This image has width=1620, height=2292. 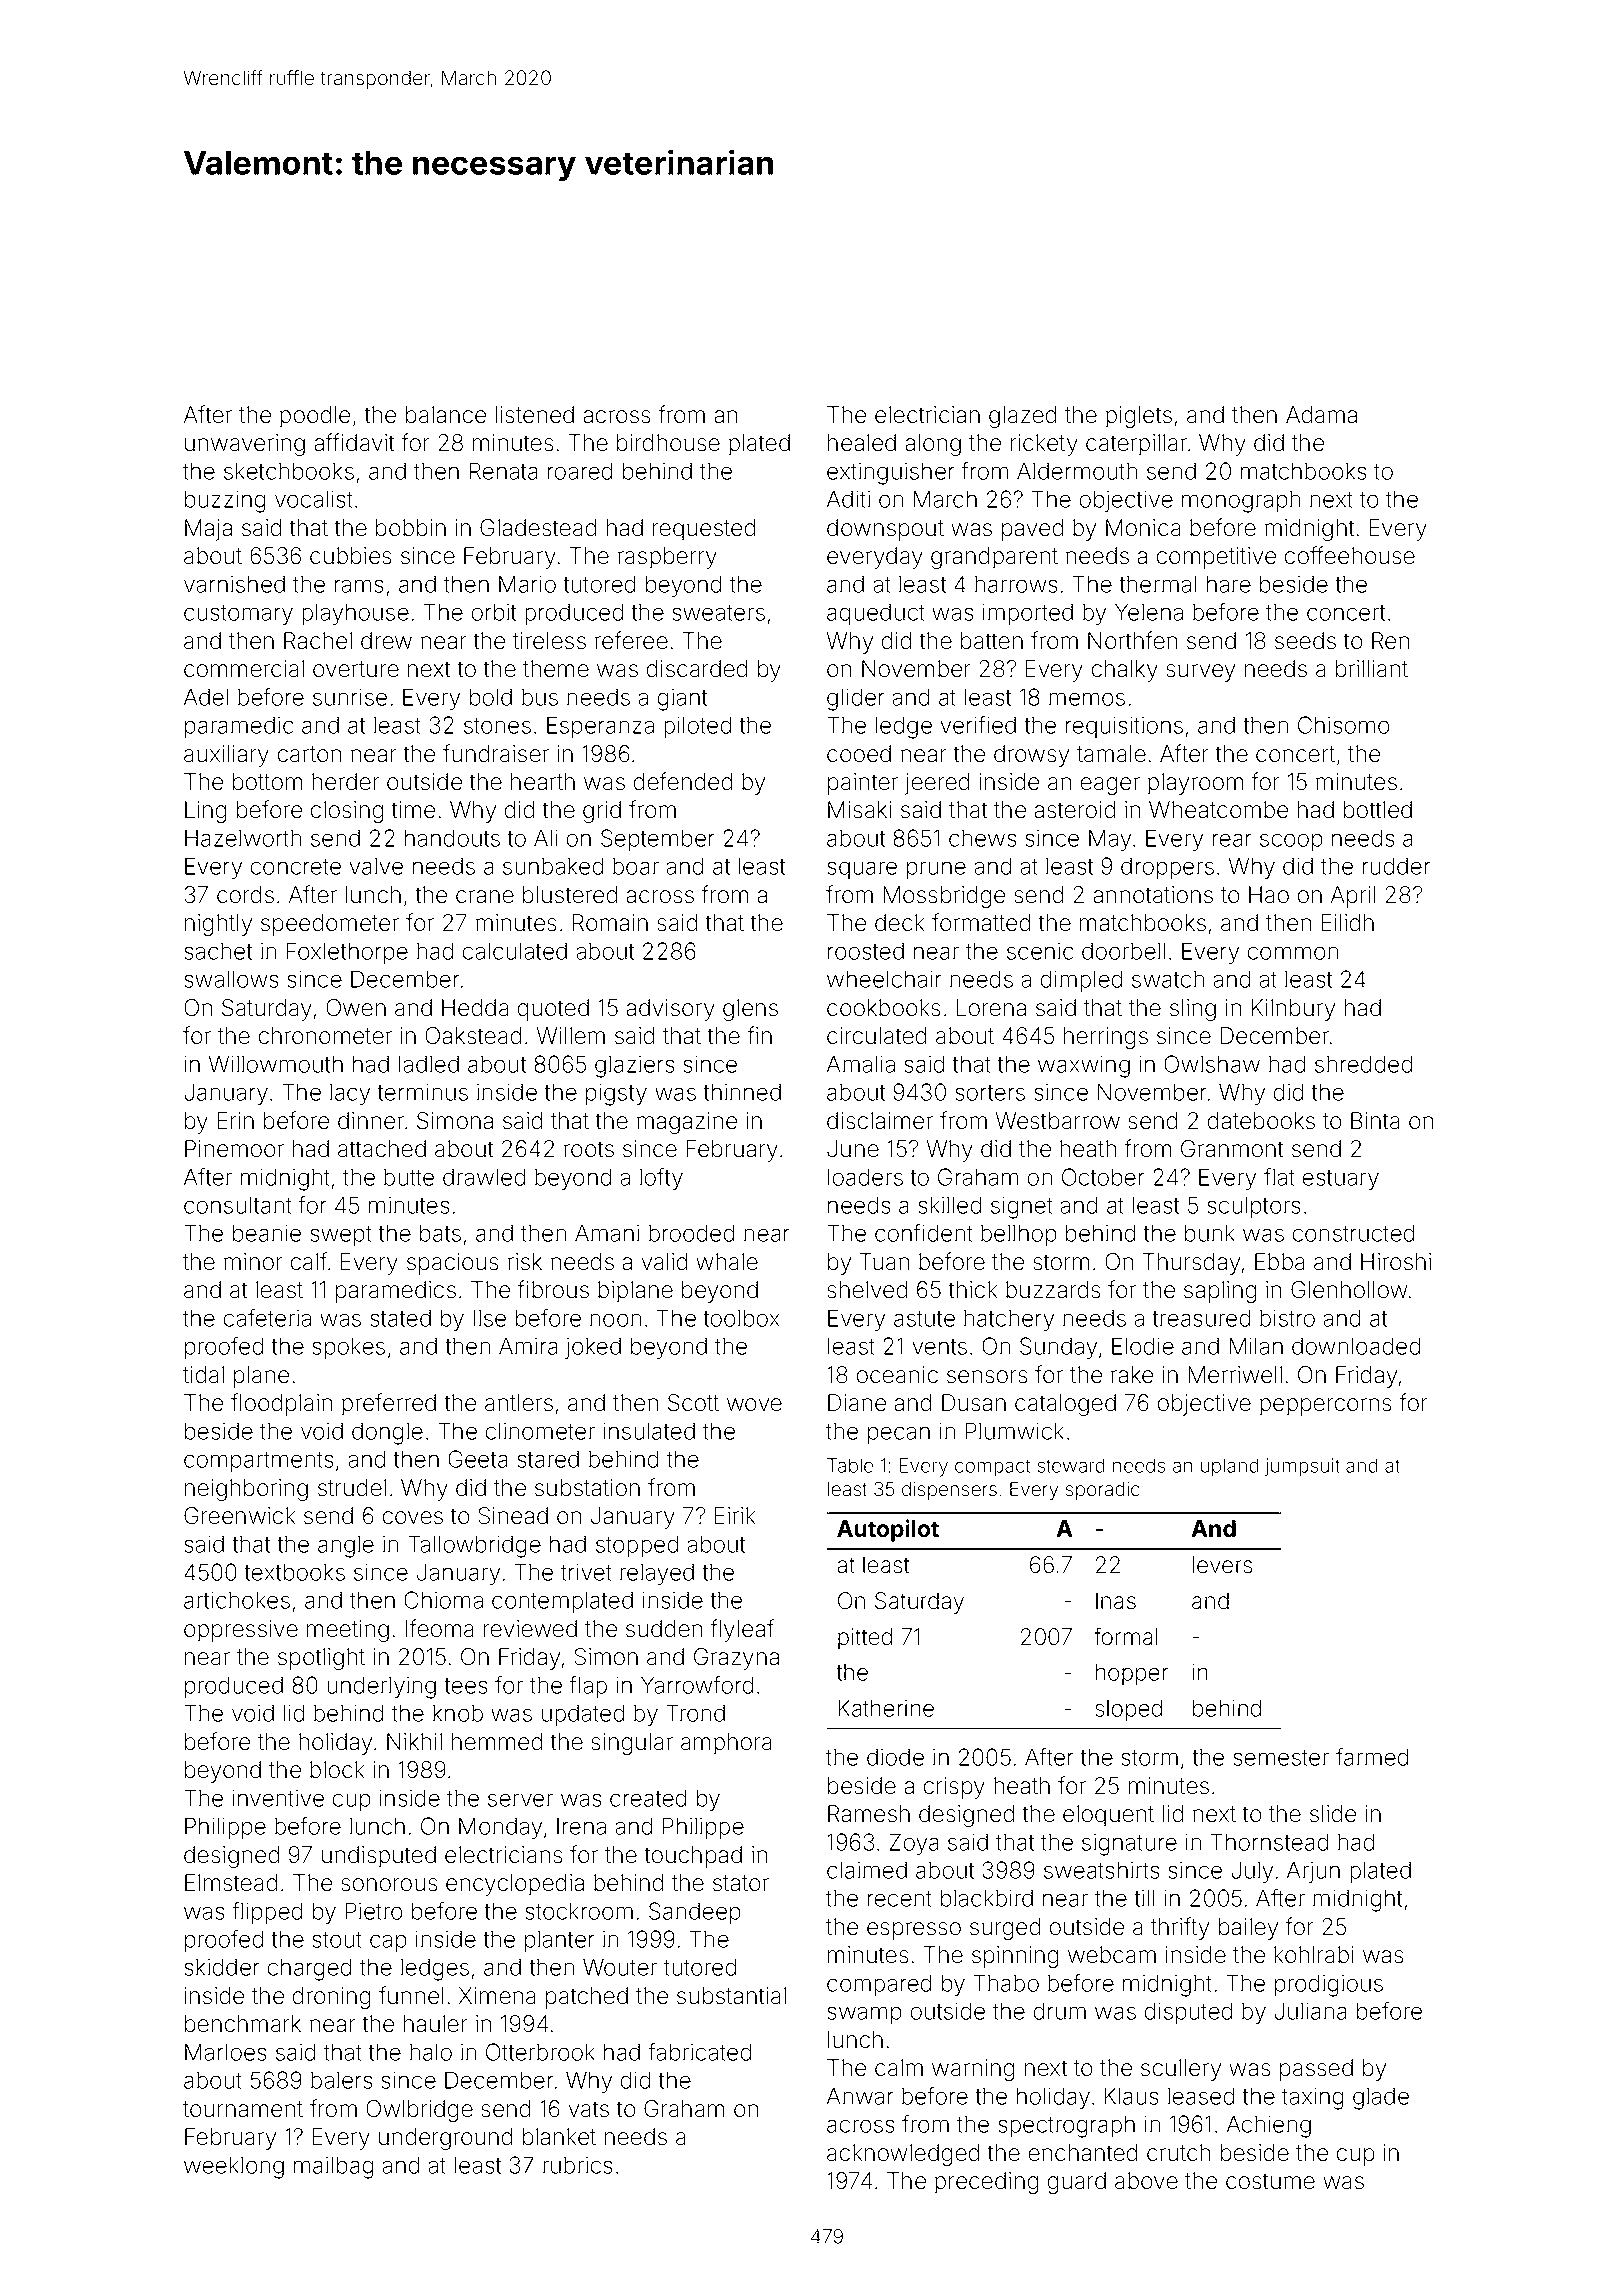 I want to click on requisitions, so click(x=1124, y=727).
